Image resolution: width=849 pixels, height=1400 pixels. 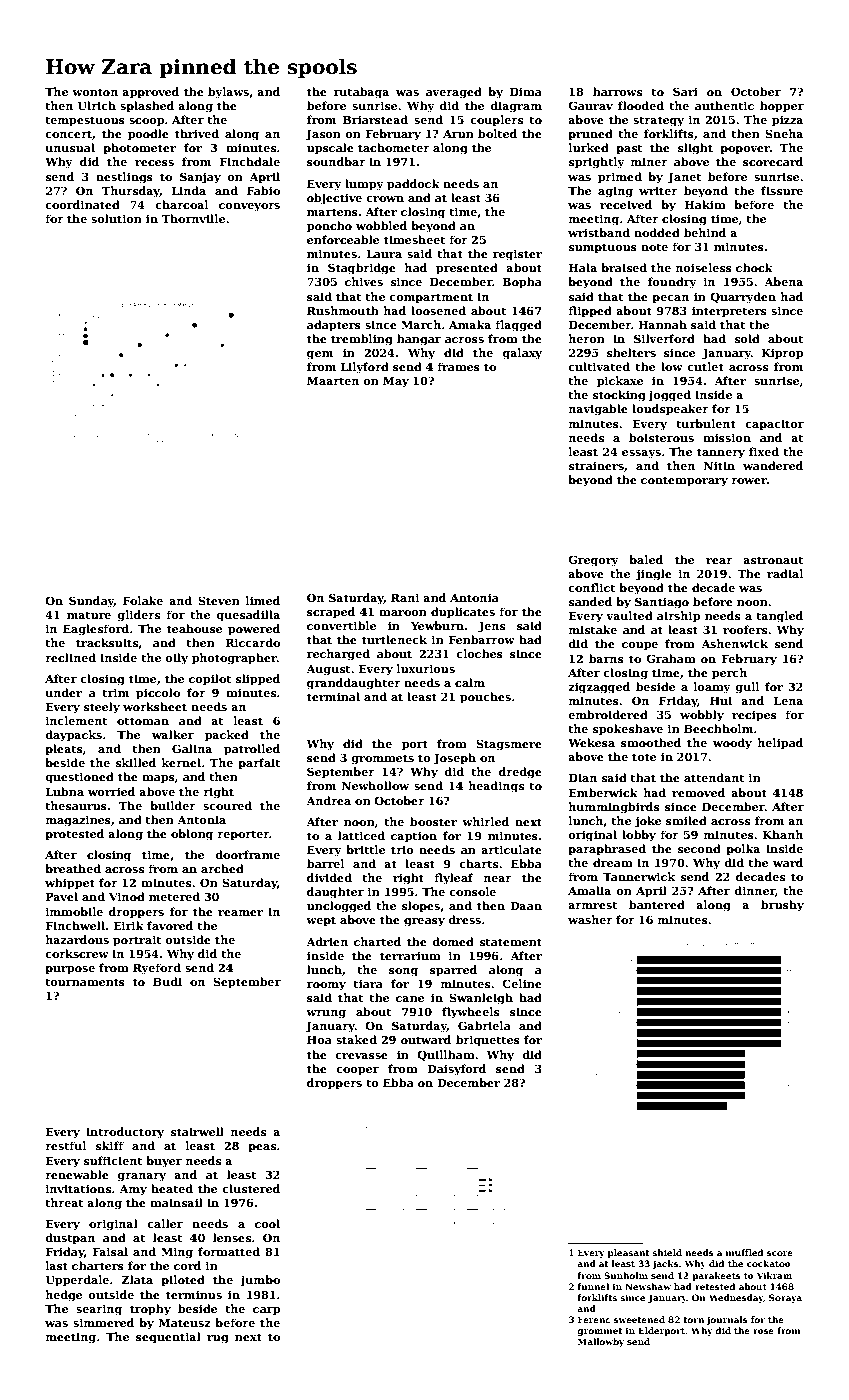 I want to click on frames, so click(x=458, y=366).
